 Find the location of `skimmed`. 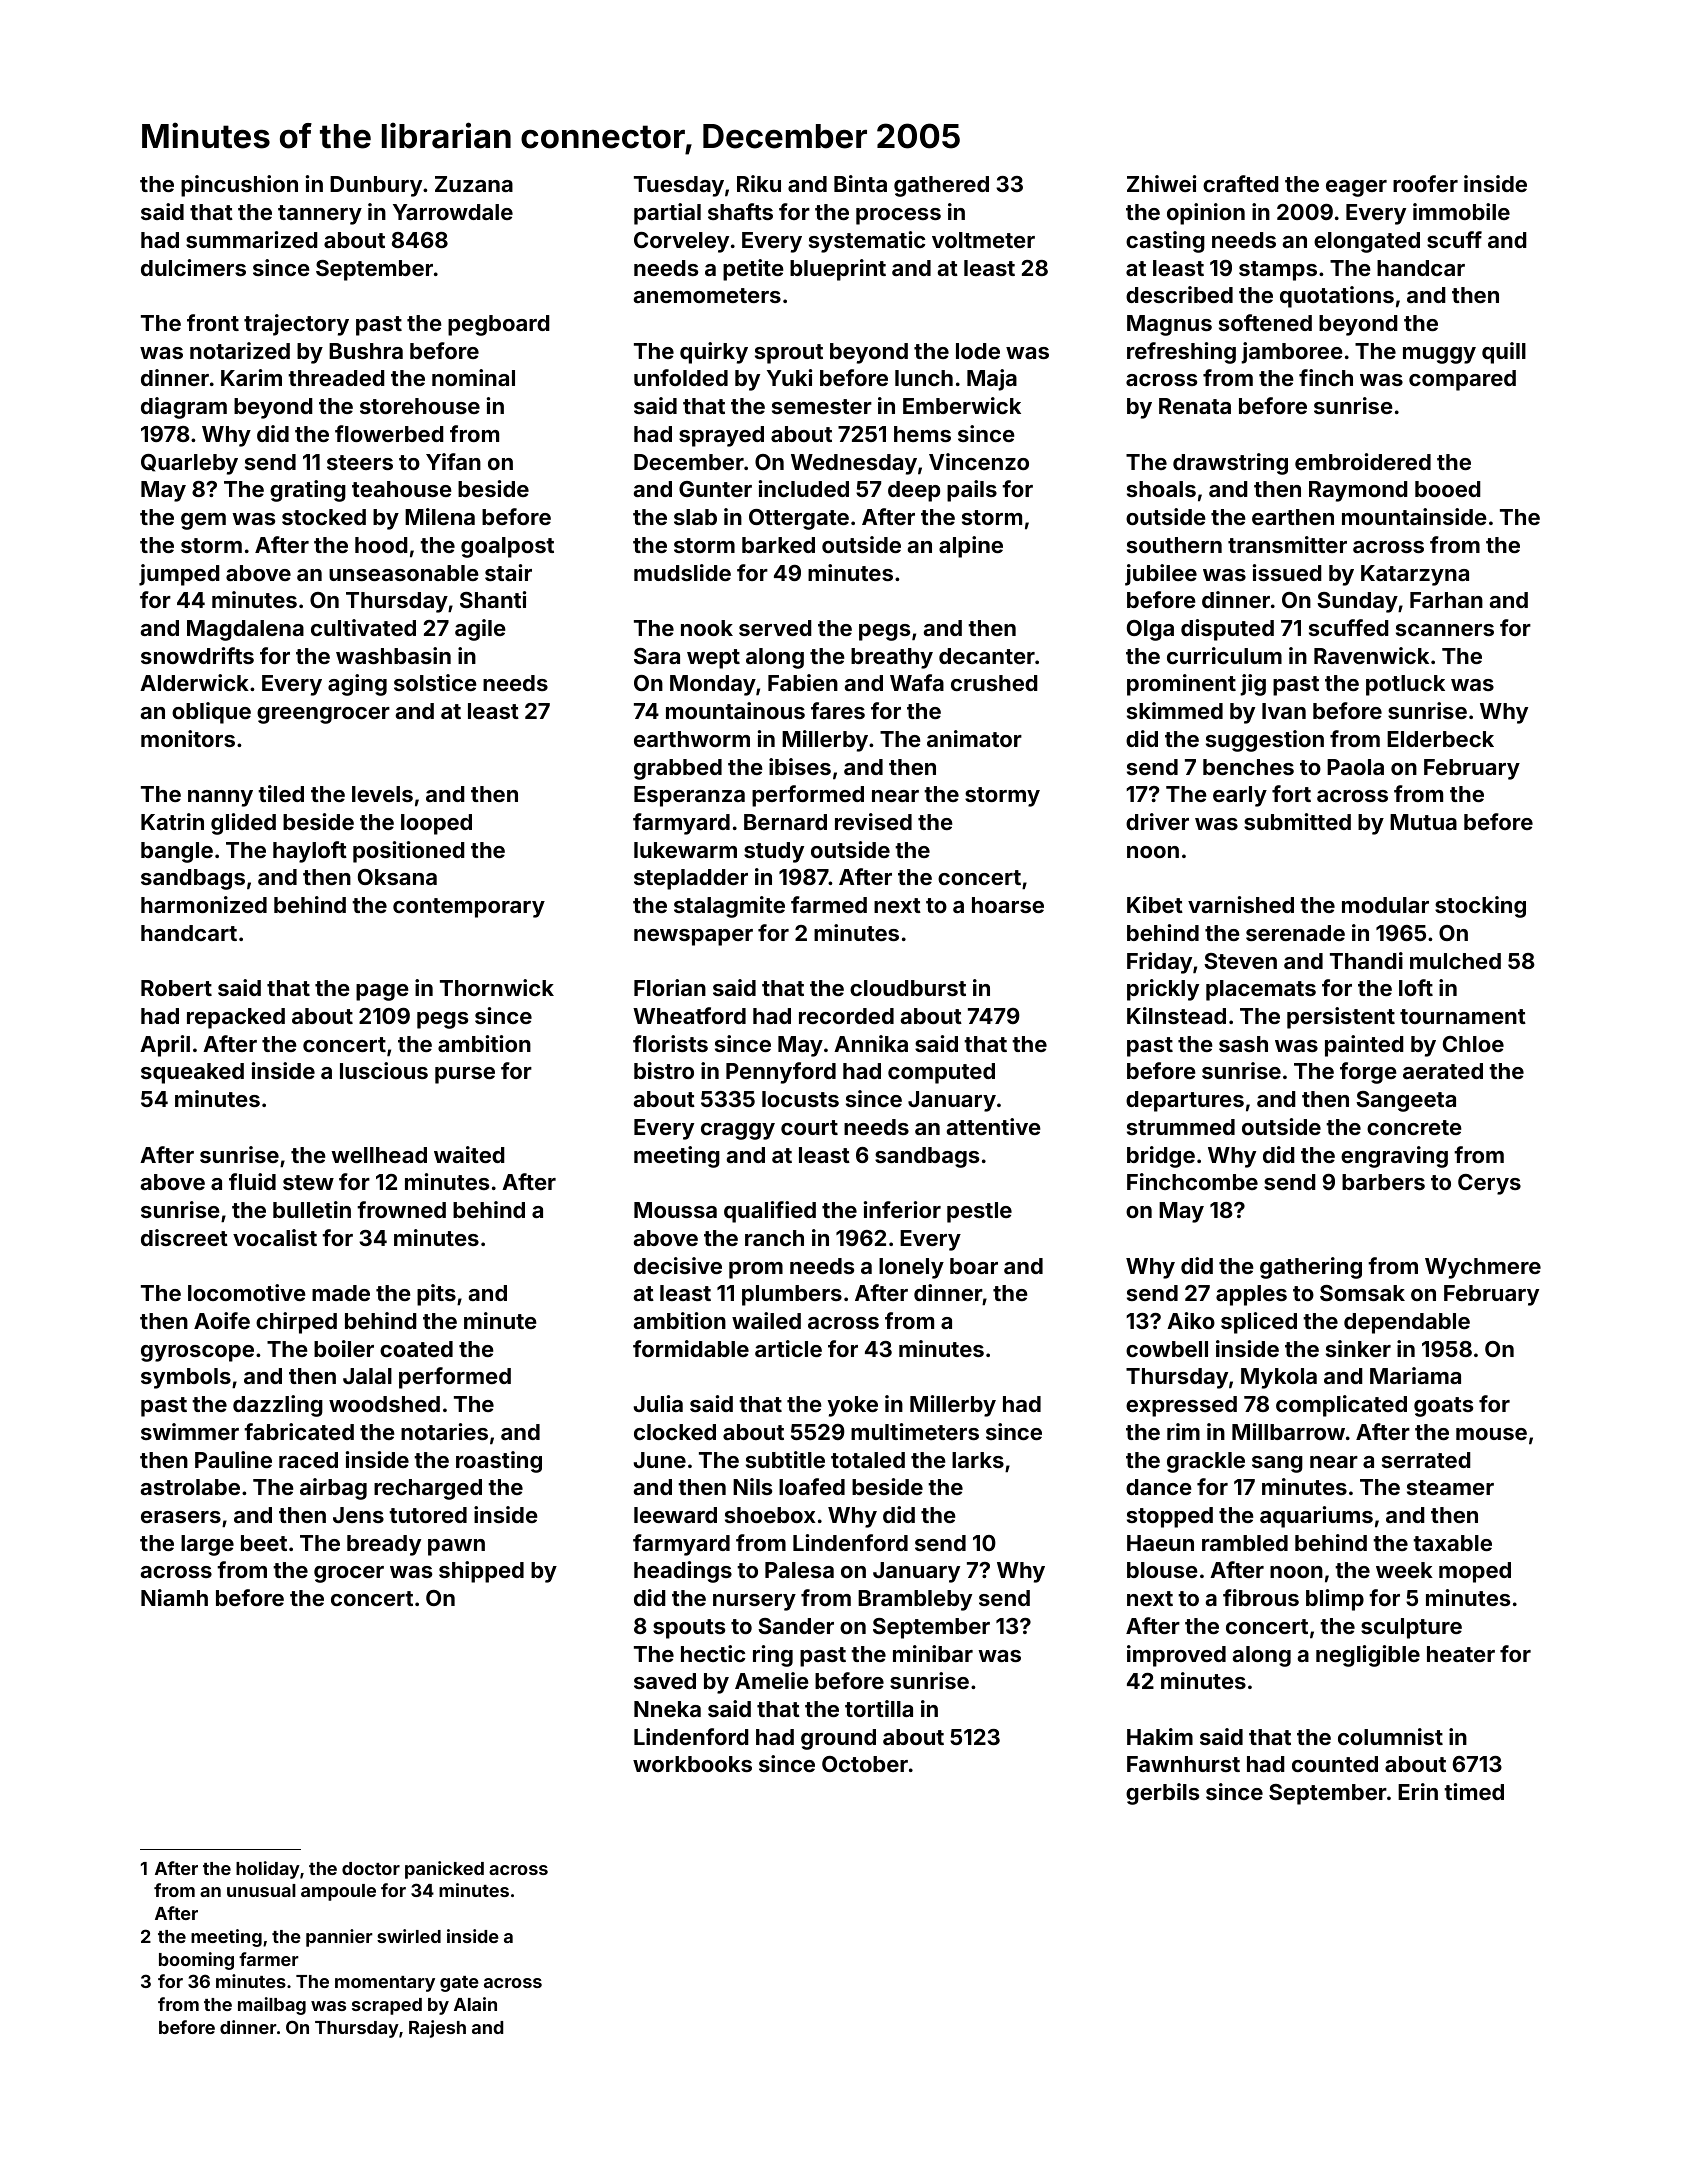

skimmed is located at coordinates (1175, 710).
